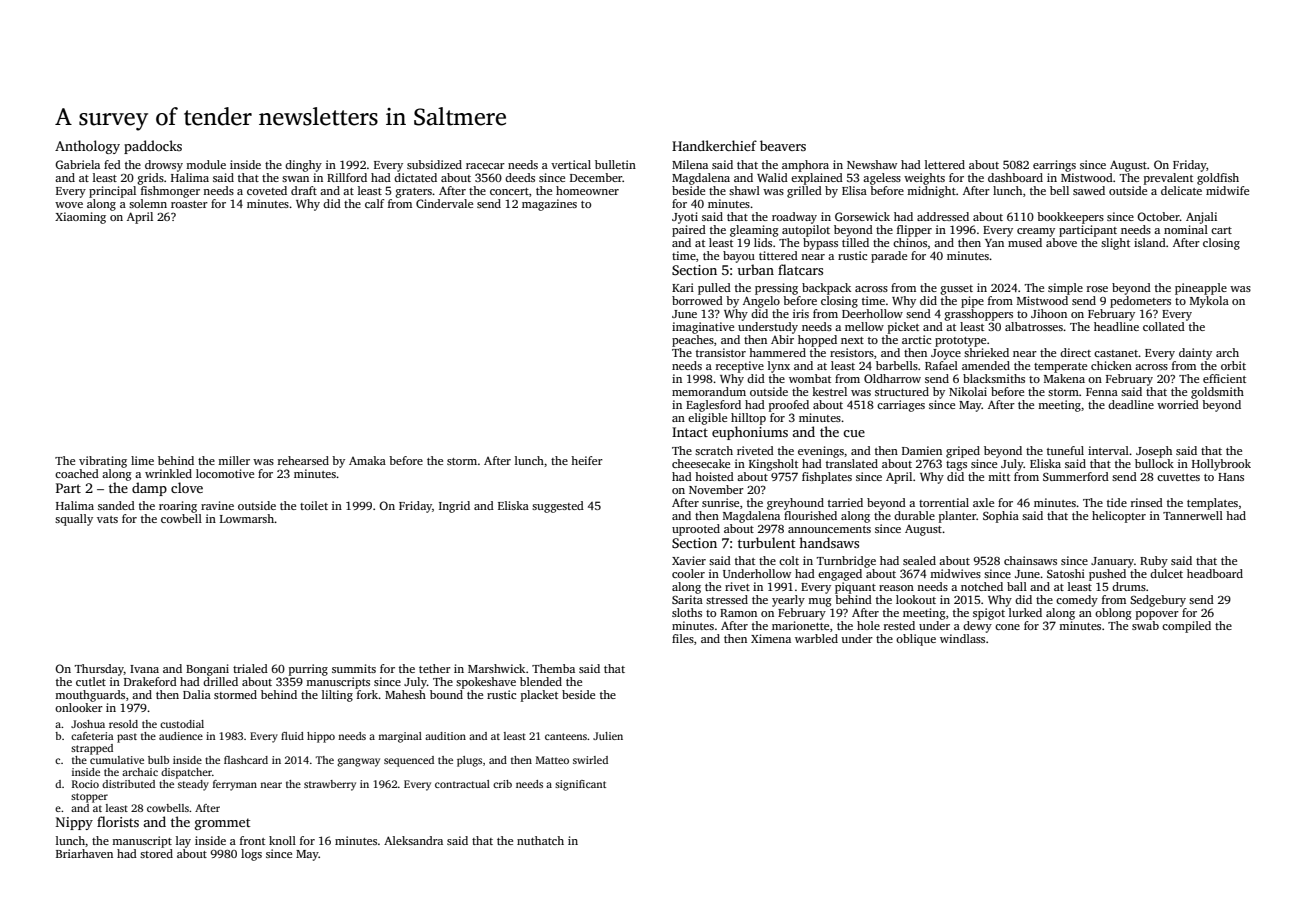 The image size is (1308, 924). What do you see at coordinates (783, 145) in the page?
I see `beavers` at bounding box center [783, 145].
